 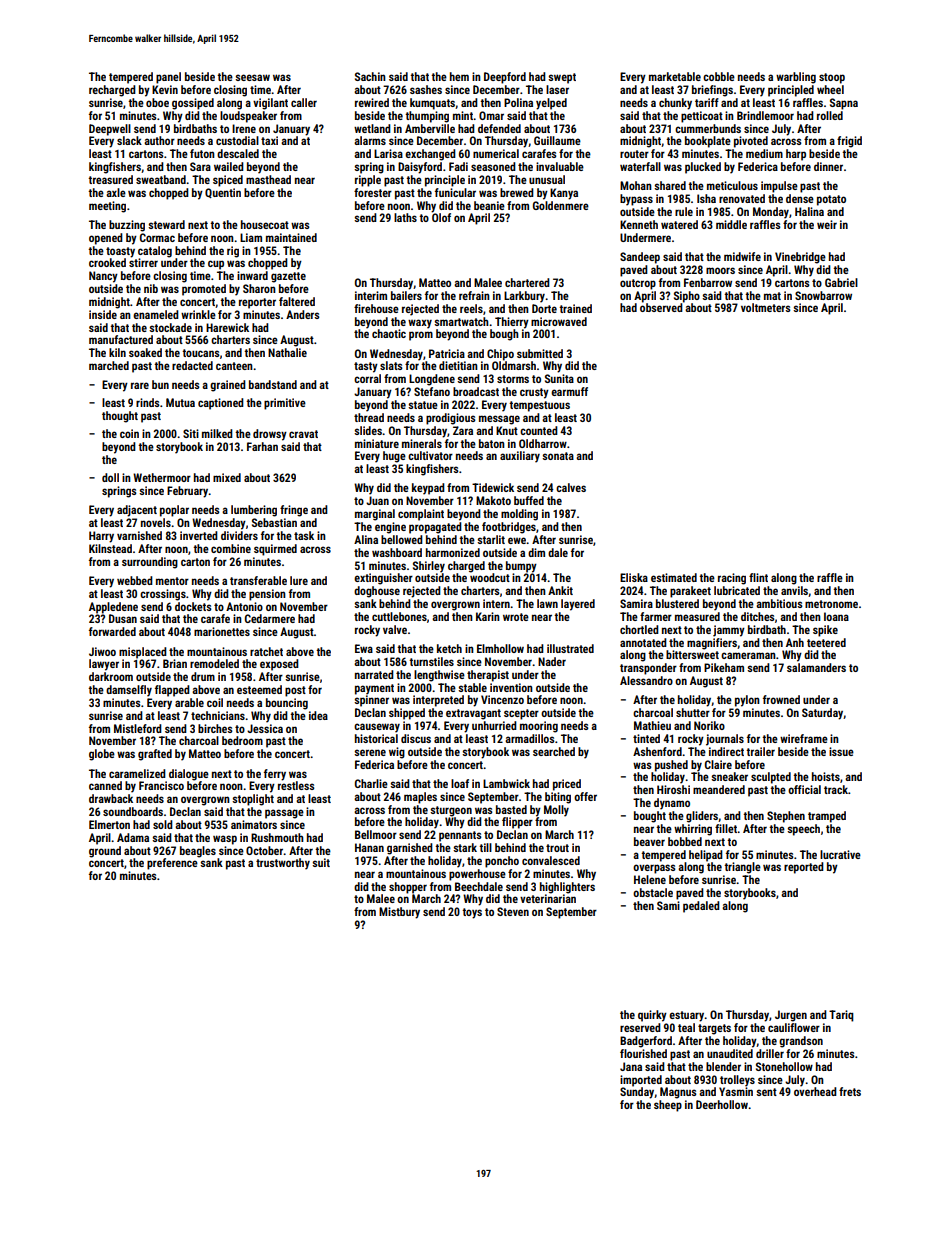 What do you see at coordinates (168, 78) in the screenshot?
I see `panel` at bounding box center [168, 78].
